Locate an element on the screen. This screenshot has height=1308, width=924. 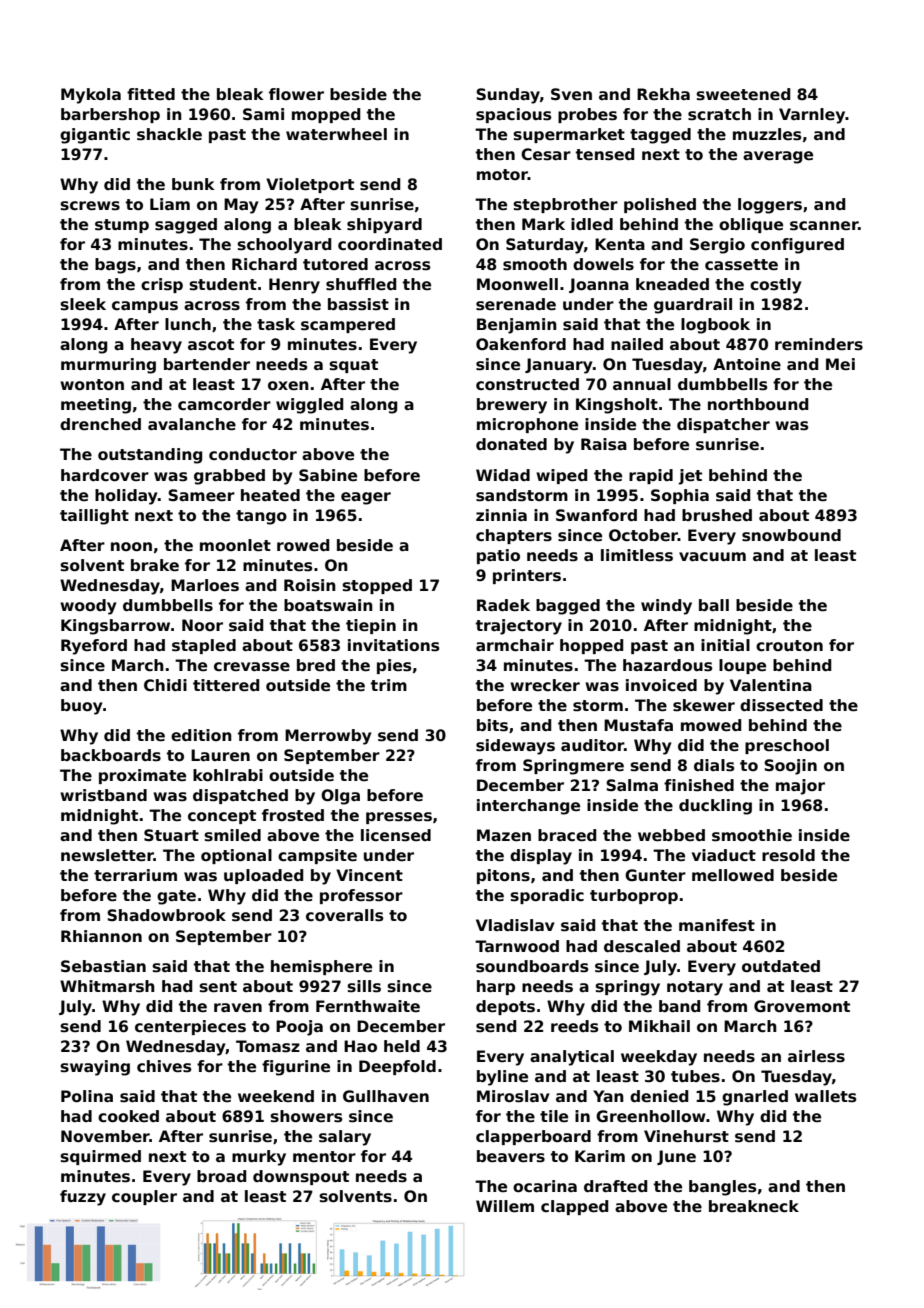
stopped is located at coordinates (377, 586).
